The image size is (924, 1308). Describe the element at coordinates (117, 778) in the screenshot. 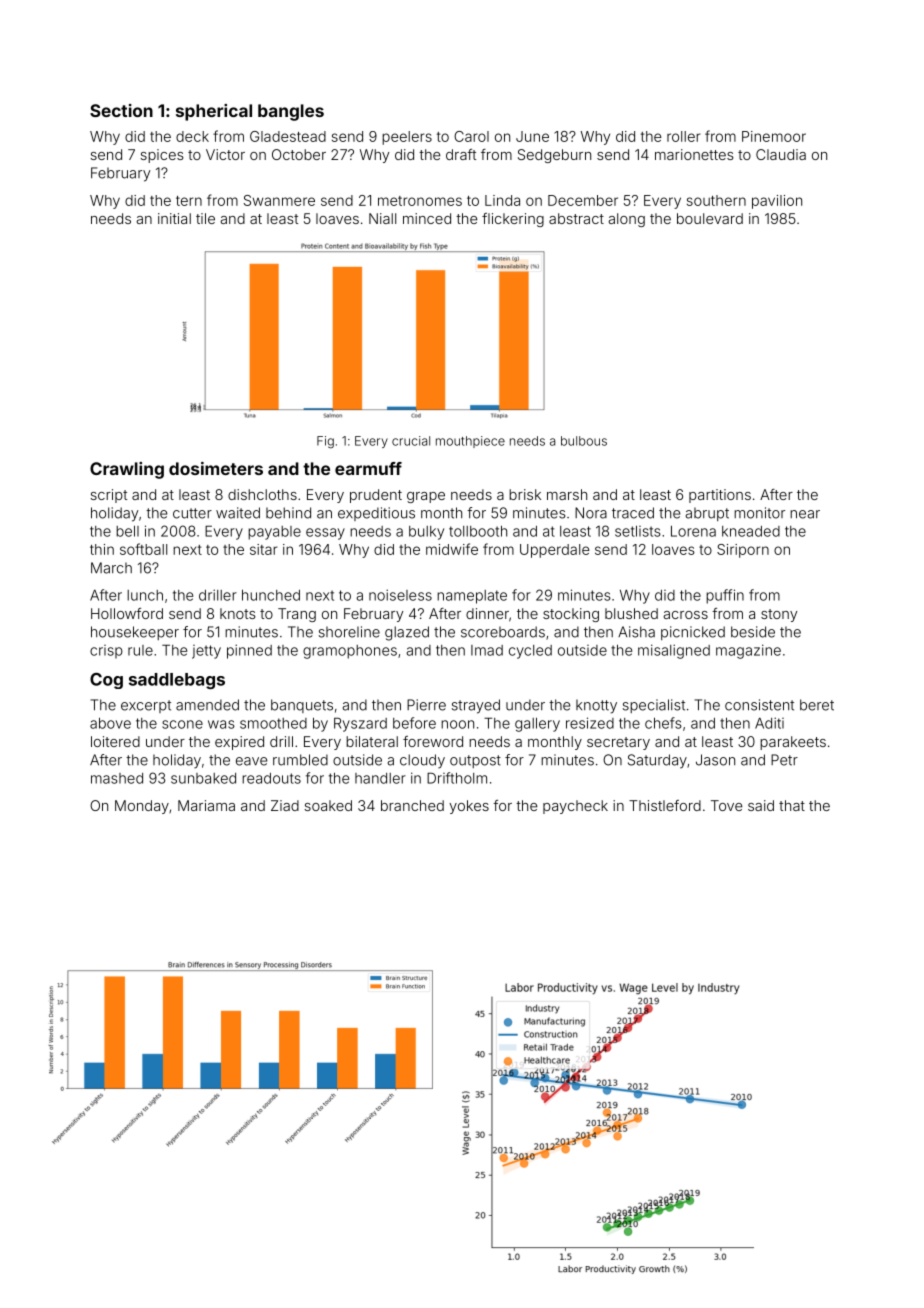

I see `mashed` at that location.
